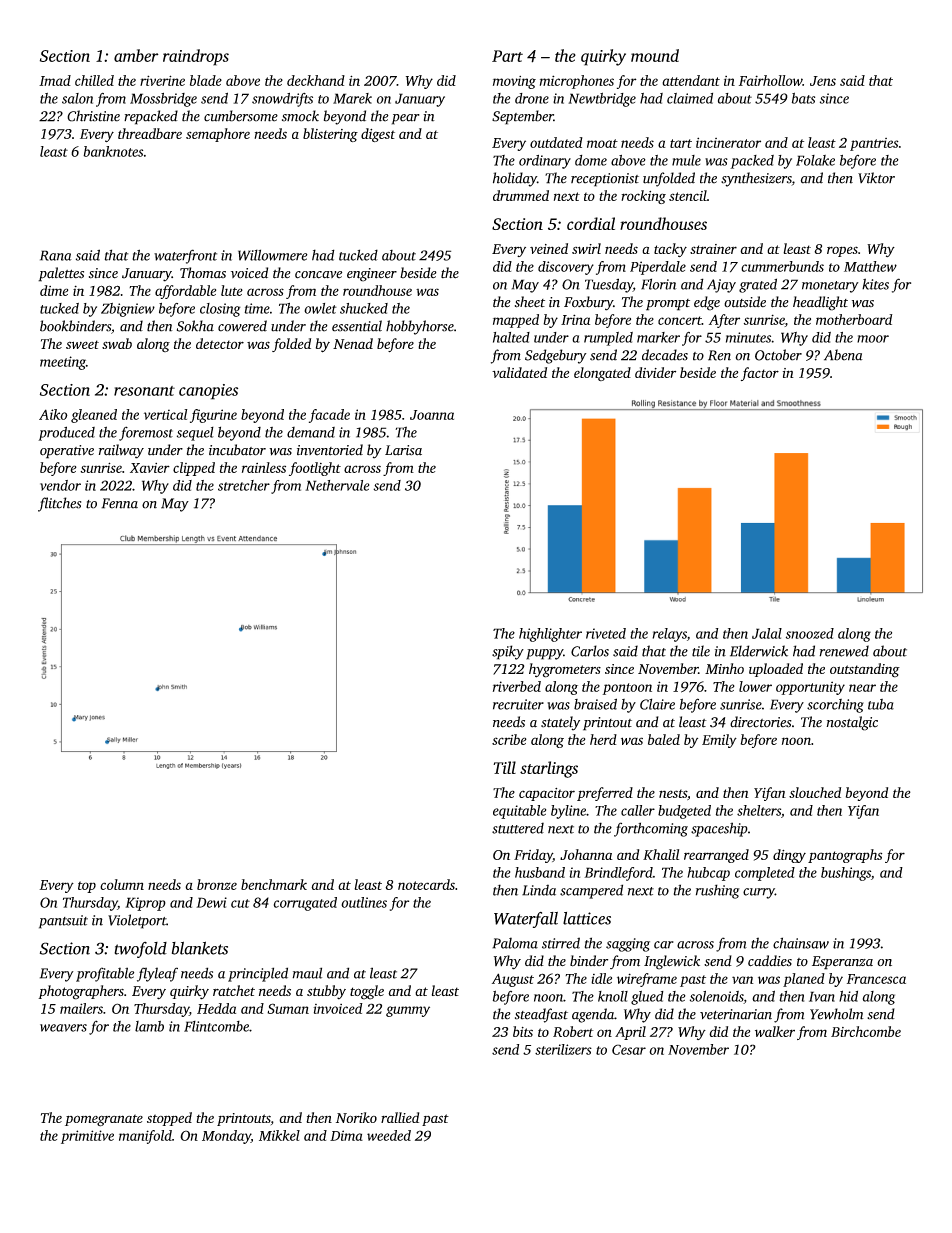  Describe the element at coordinates (545, 162) in the screenshot. I see `ordinary` at that location.
